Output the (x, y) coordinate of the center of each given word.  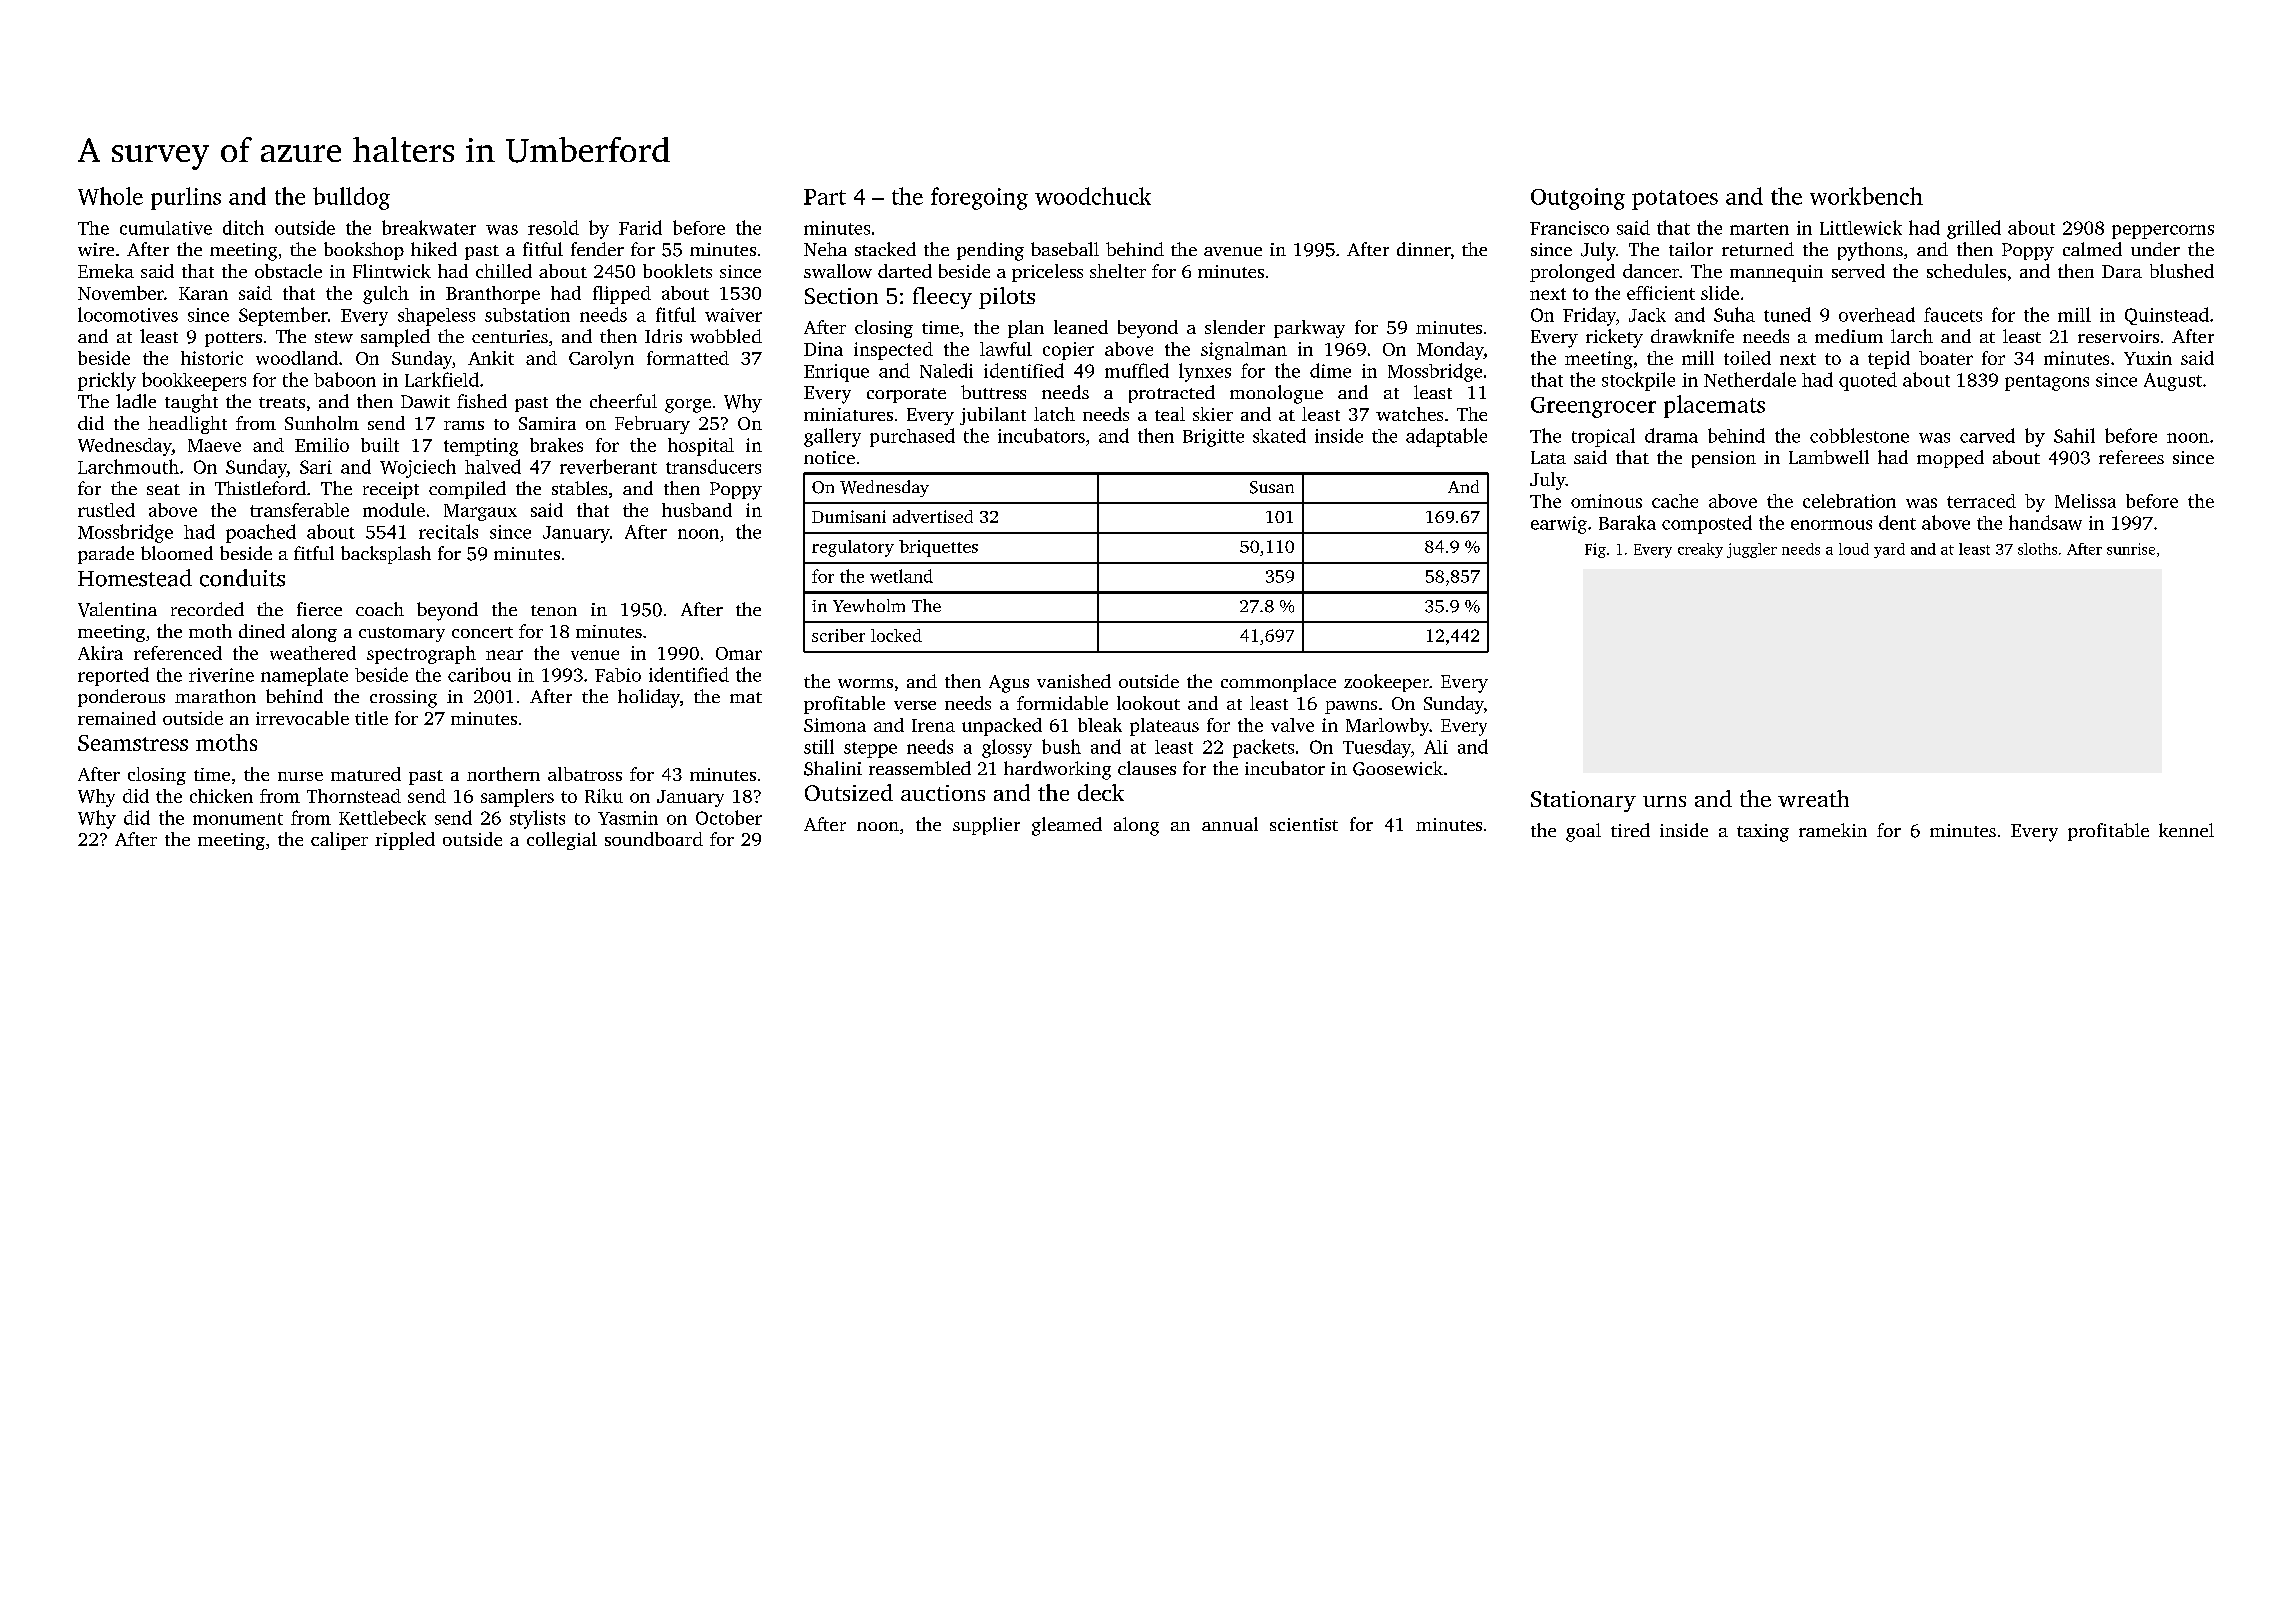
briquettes (938, 548)
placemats (1714, 406)
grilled (1974, 229)
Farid (640, 227)
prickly (107, 381)
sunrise (2131, 549)
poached (261, 533)
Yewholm (869, 605)
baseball (1065, 249)
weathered (313, 653)
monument (238, 819)
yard (1889, 550)
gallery (832, 437)
